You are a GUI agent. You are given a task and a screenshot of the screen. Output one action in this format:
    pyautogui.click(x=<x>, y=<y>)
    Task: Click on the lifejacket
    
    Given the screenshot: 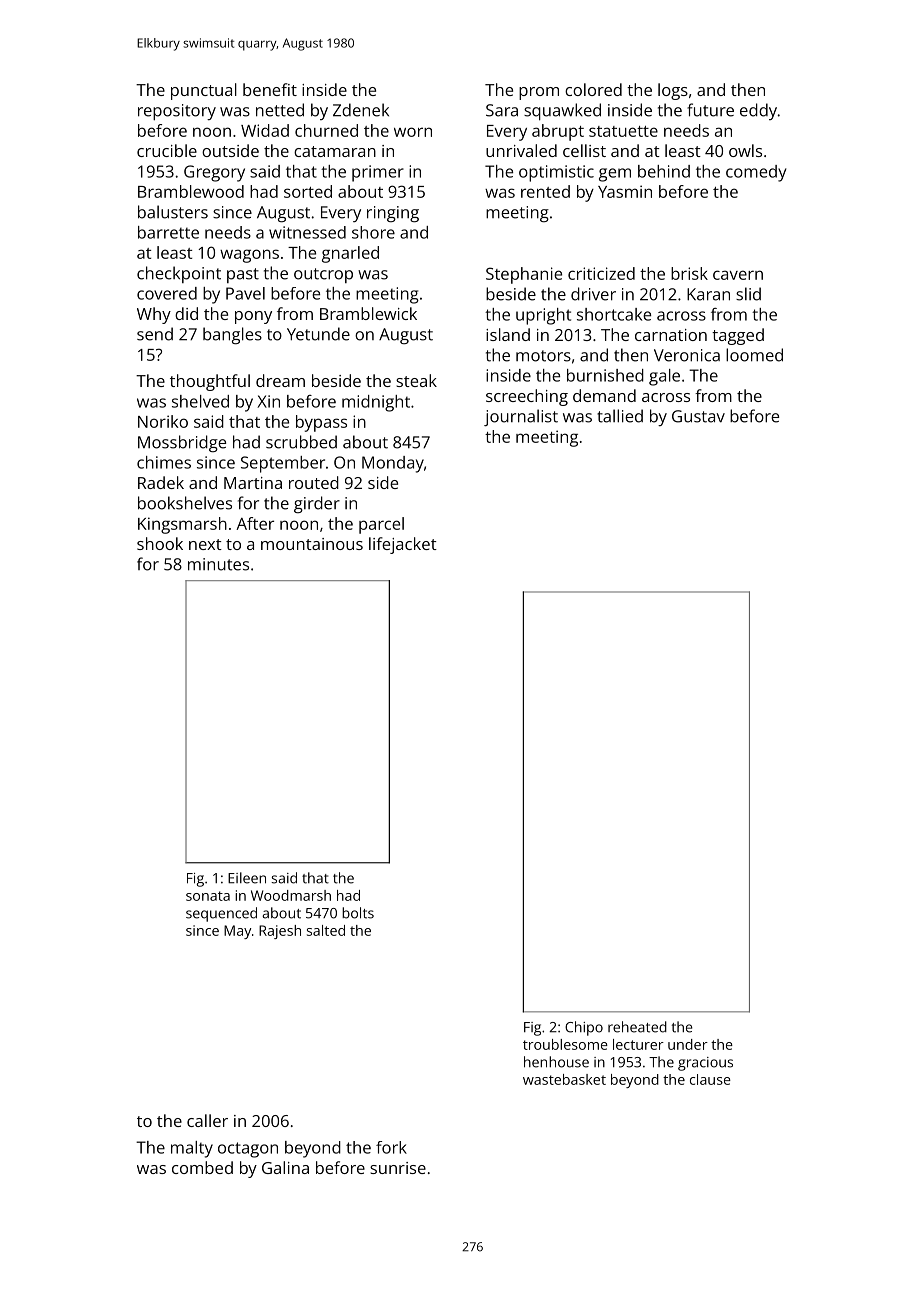 What is the action you would take?
    pyautogui.click(x=403, y=545)
